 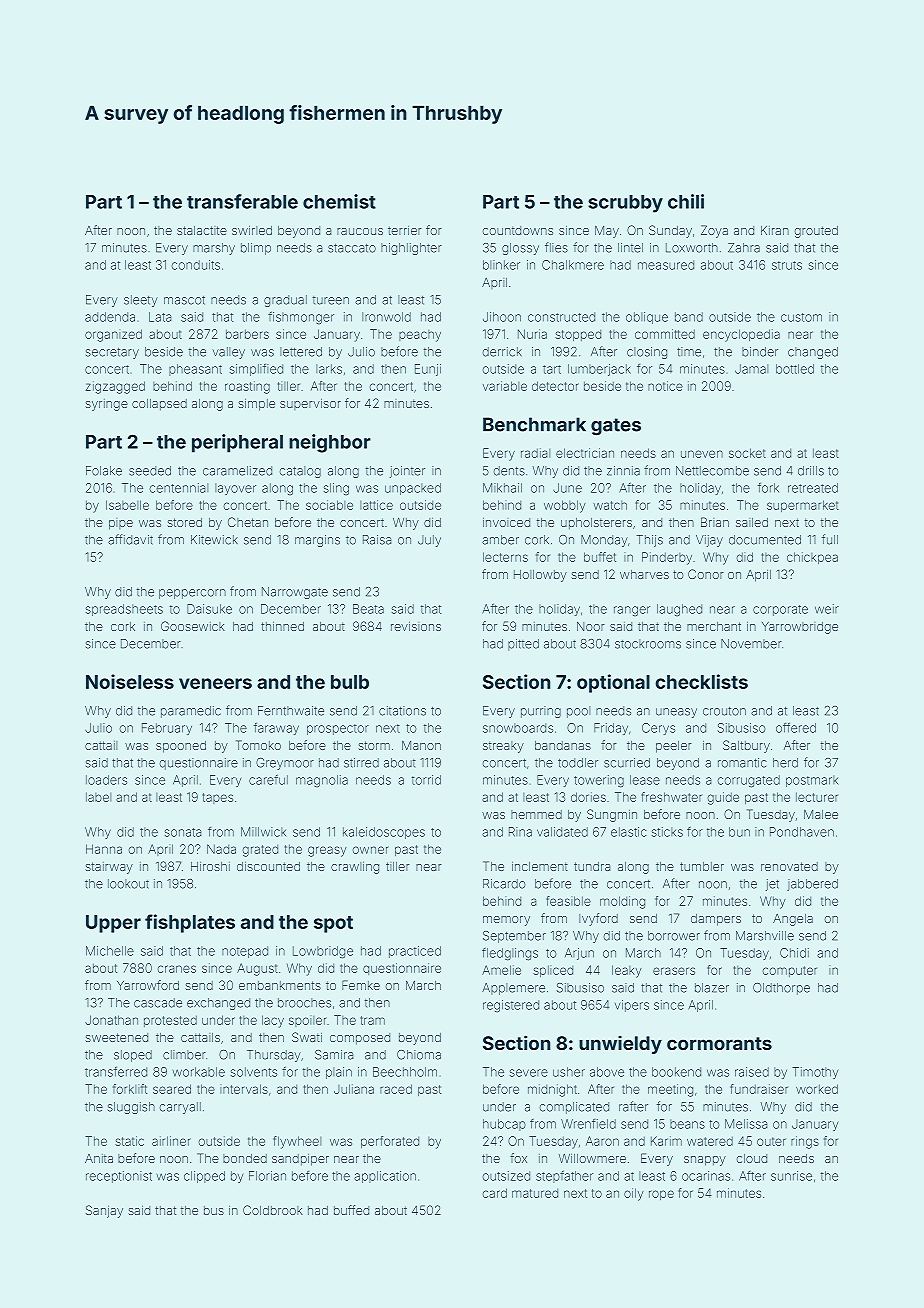 What do you see at coordinates (796, 728) in the document?
I see `offered` at bounding box center [796, 728].
